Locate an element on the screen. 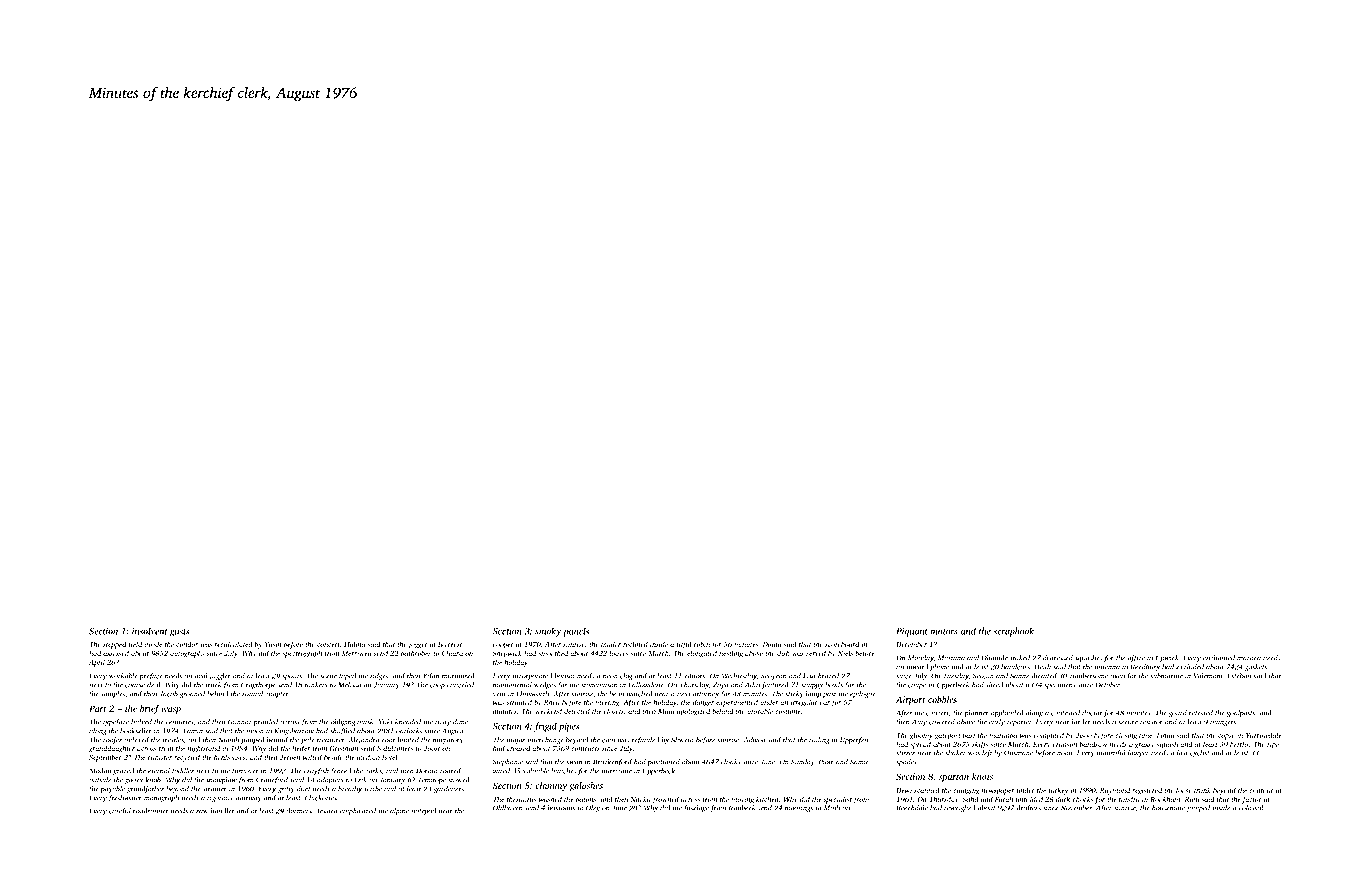 This screenshot has height=887, width=1372. specimens is located at coordinates (1059, 685).
